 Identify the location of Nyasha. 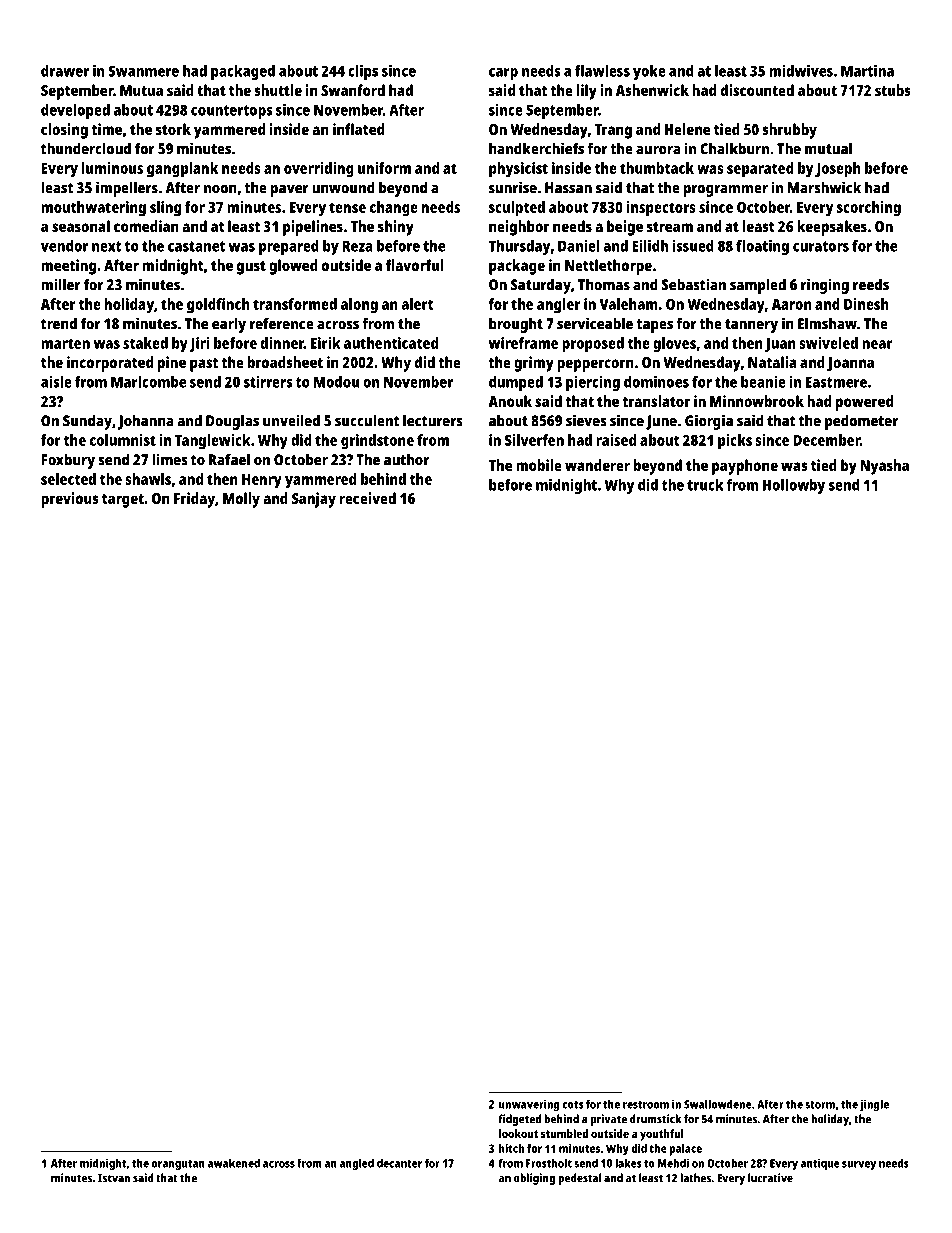
(884, 467).
